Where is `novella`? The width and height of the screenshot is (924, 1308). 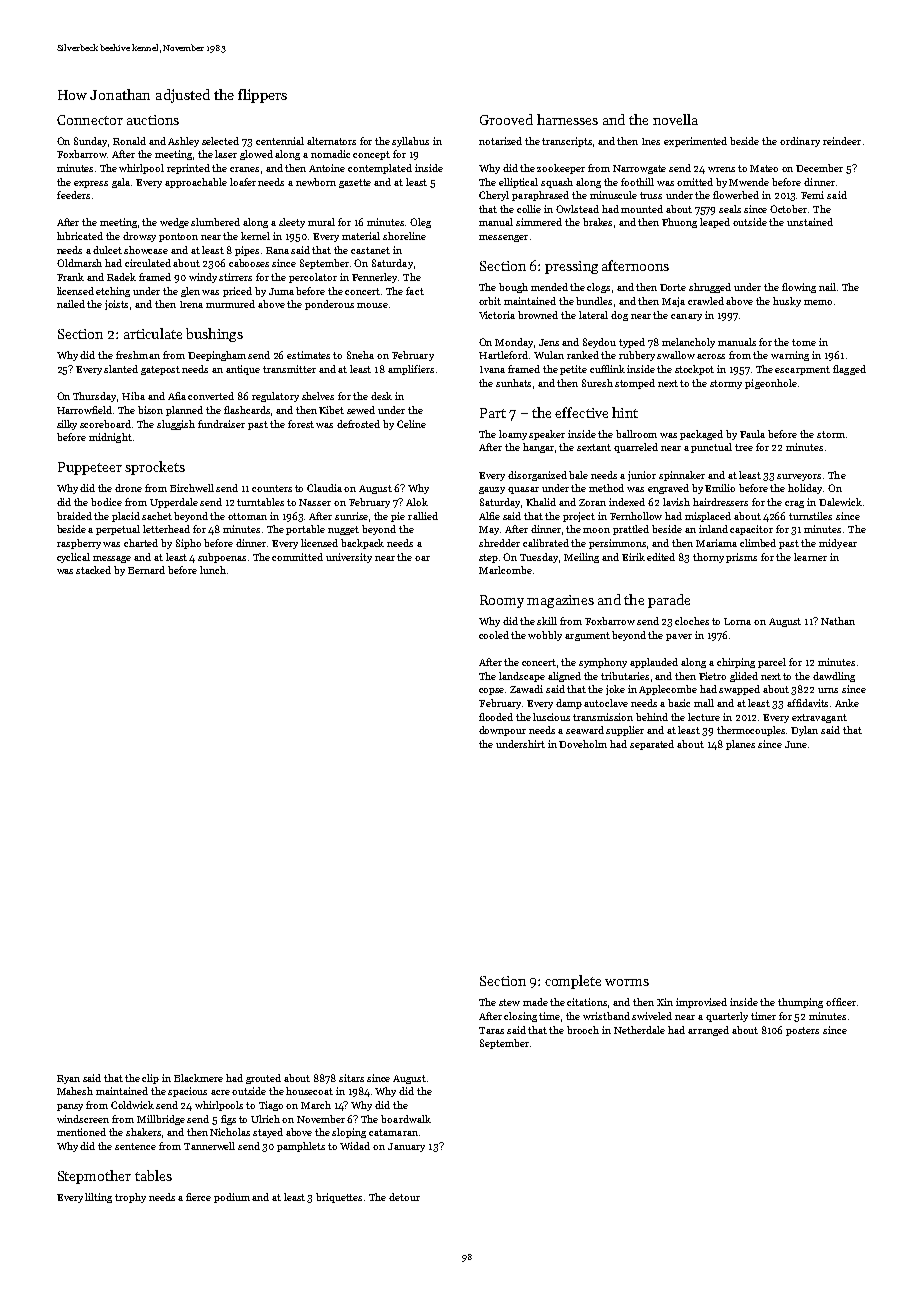
novella is located at coordinates (675, 119).
